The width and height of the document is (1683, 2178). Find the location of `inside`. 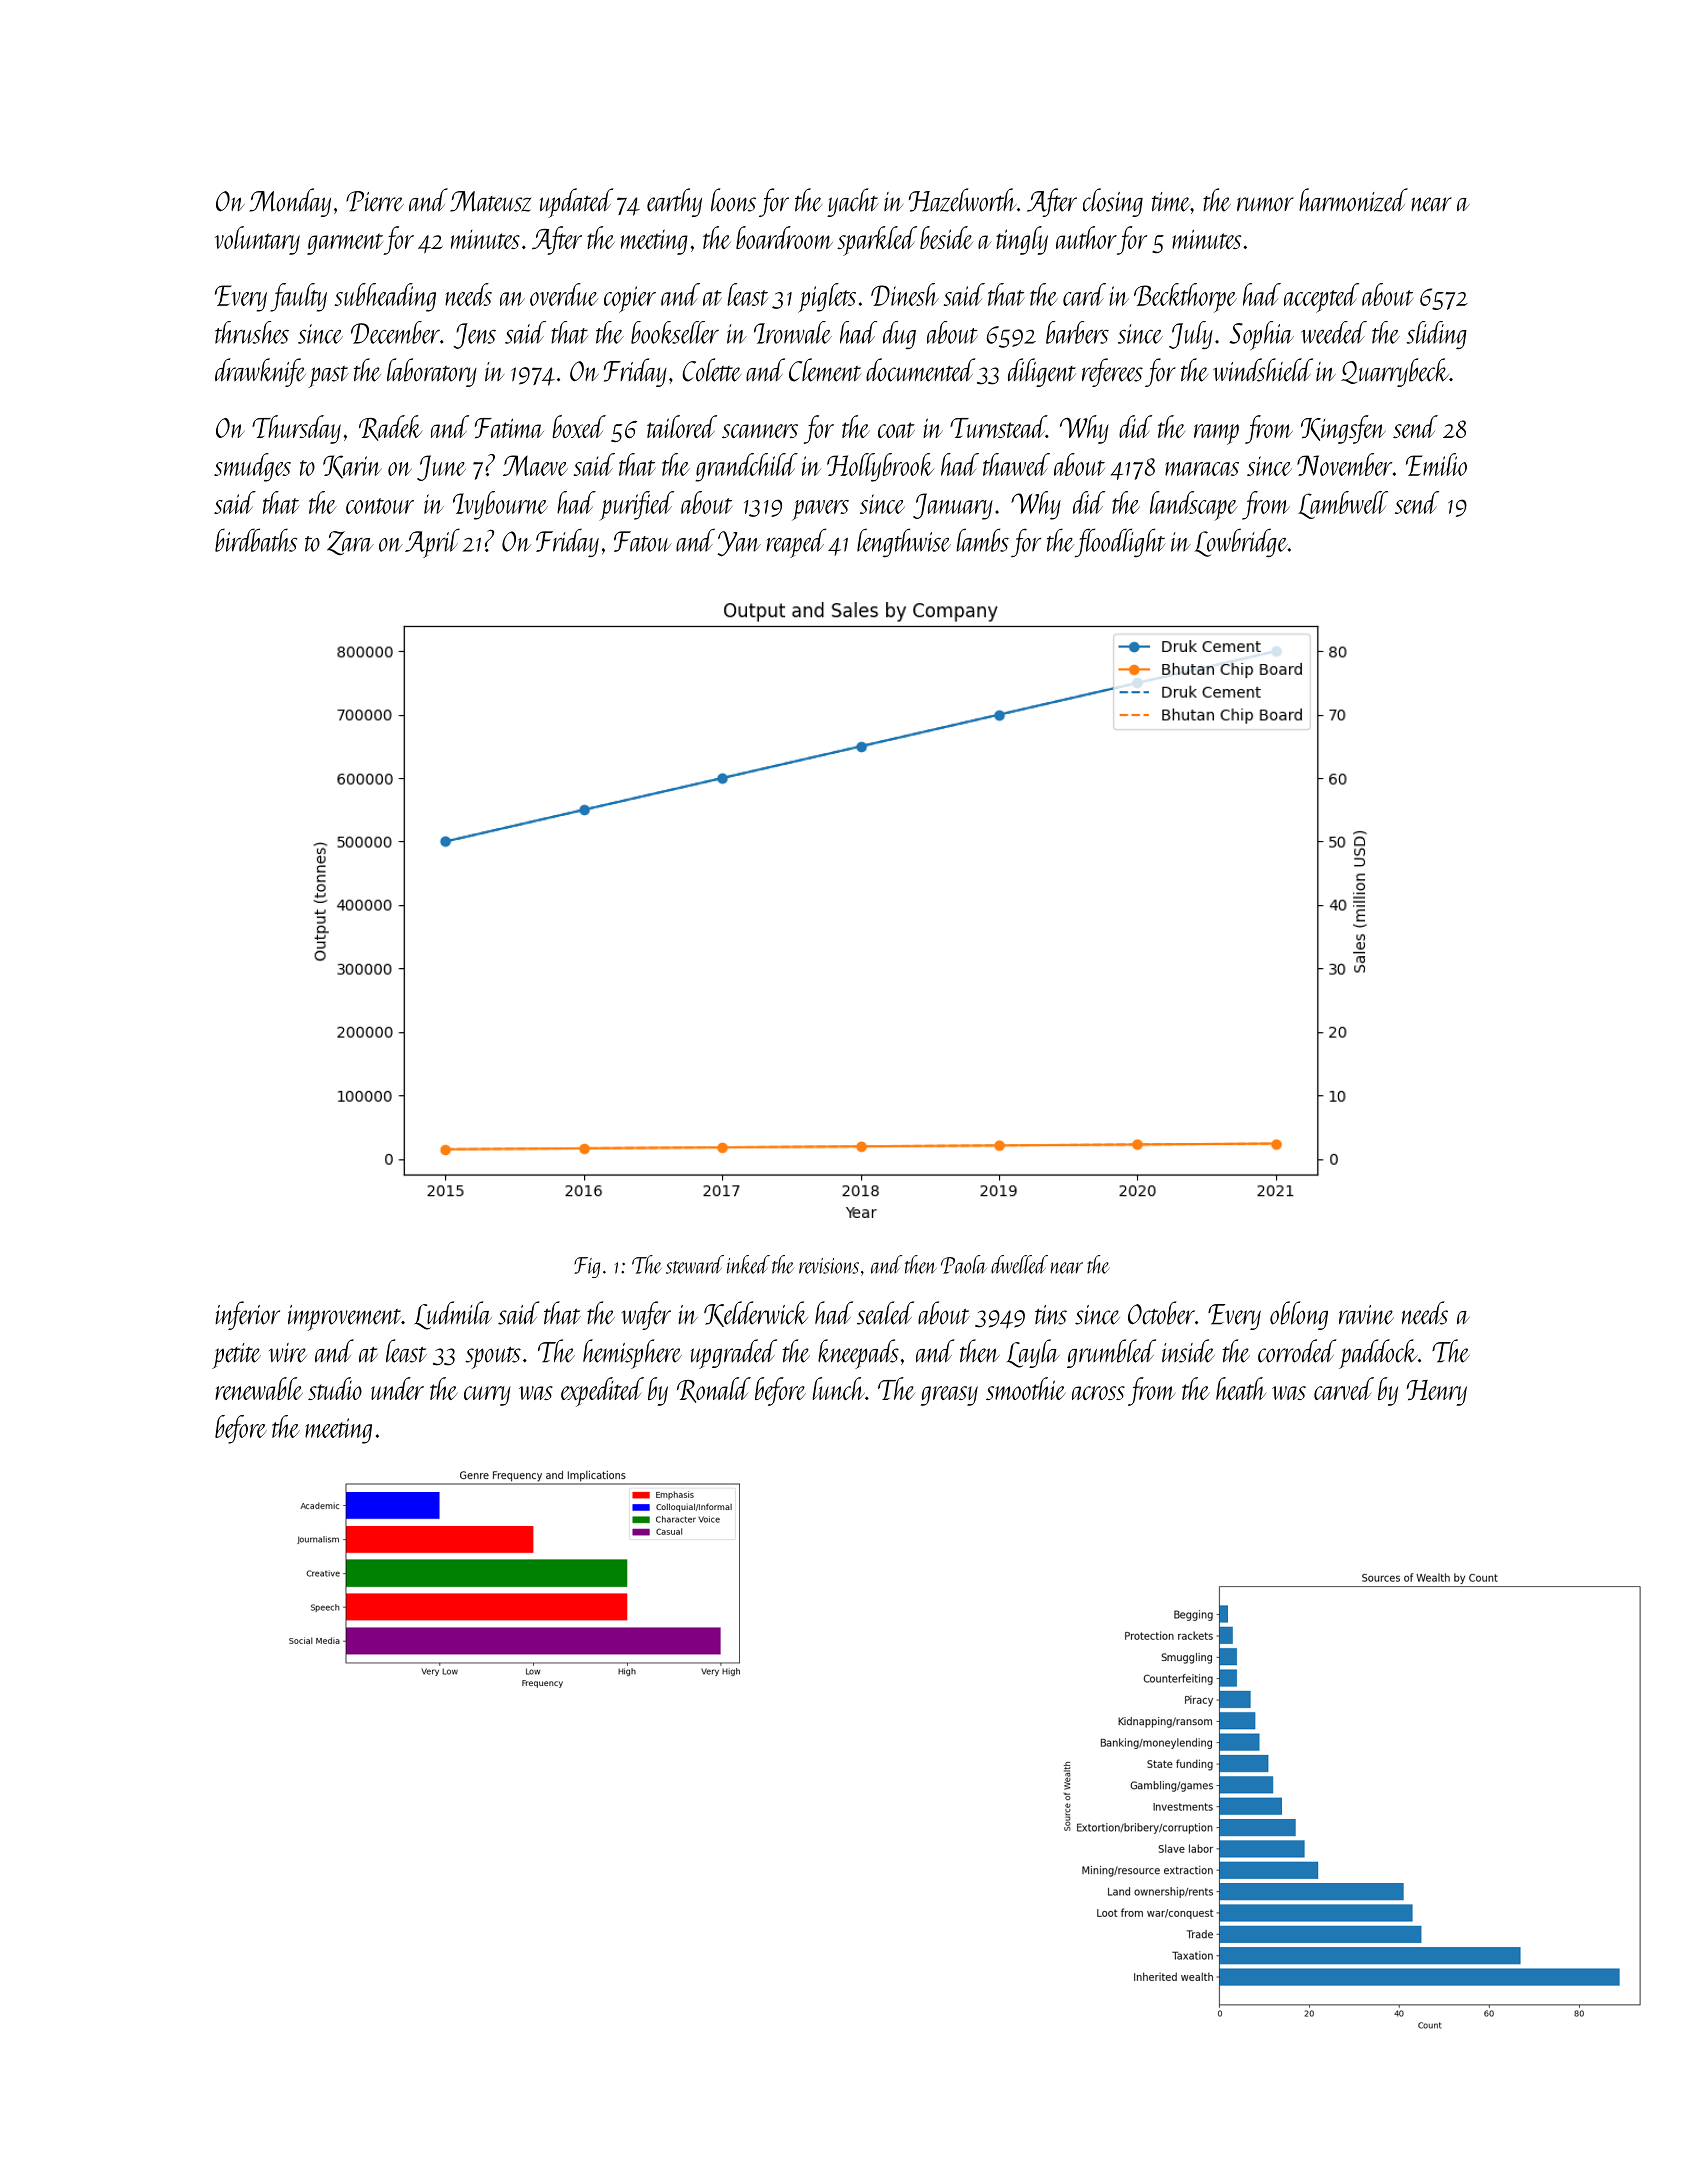

inside is located at coordinates (1188, 1351).
